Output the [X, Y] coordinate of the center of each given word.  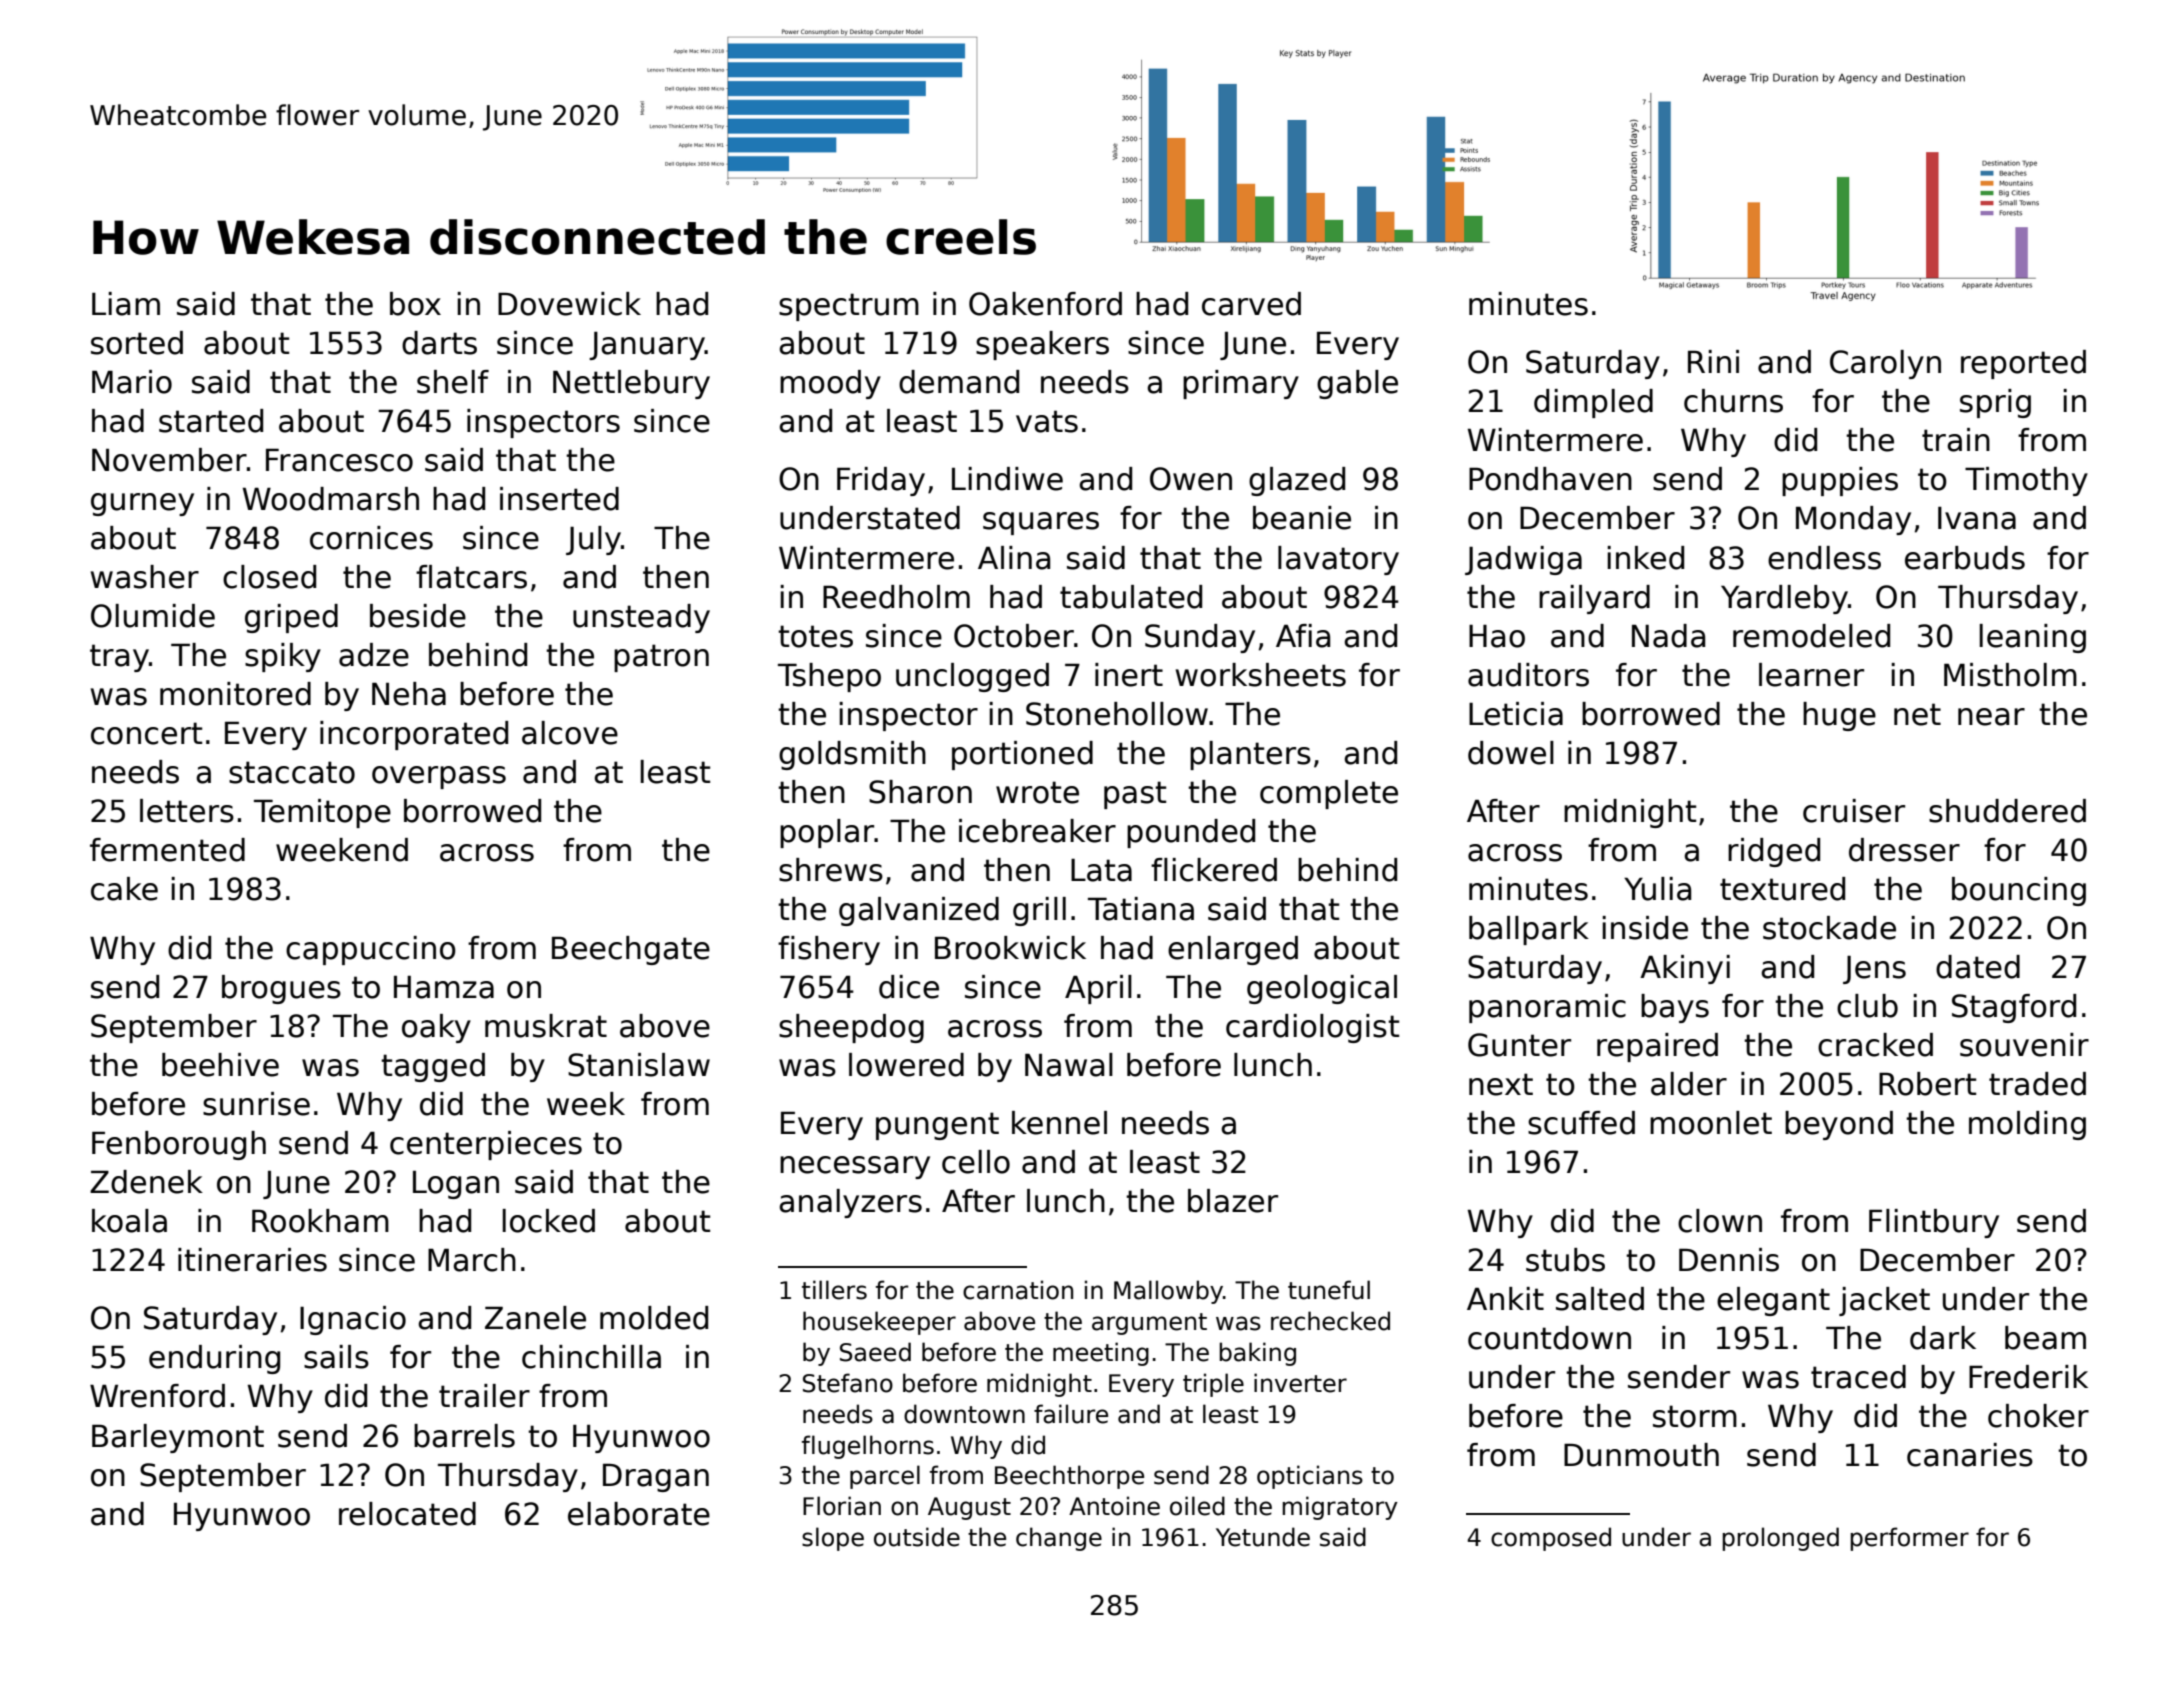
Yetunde [1263, 1537]
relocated [407, 1514]
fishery [829, 950]
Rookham [320, 1221]
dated [1978, 967]
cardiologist [1312, 1028]
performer [1909, 1539]
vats [1047, 421]
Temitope [322, 813]
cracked [1875, 1045]
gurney [142, 504]
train [1956, 440]
